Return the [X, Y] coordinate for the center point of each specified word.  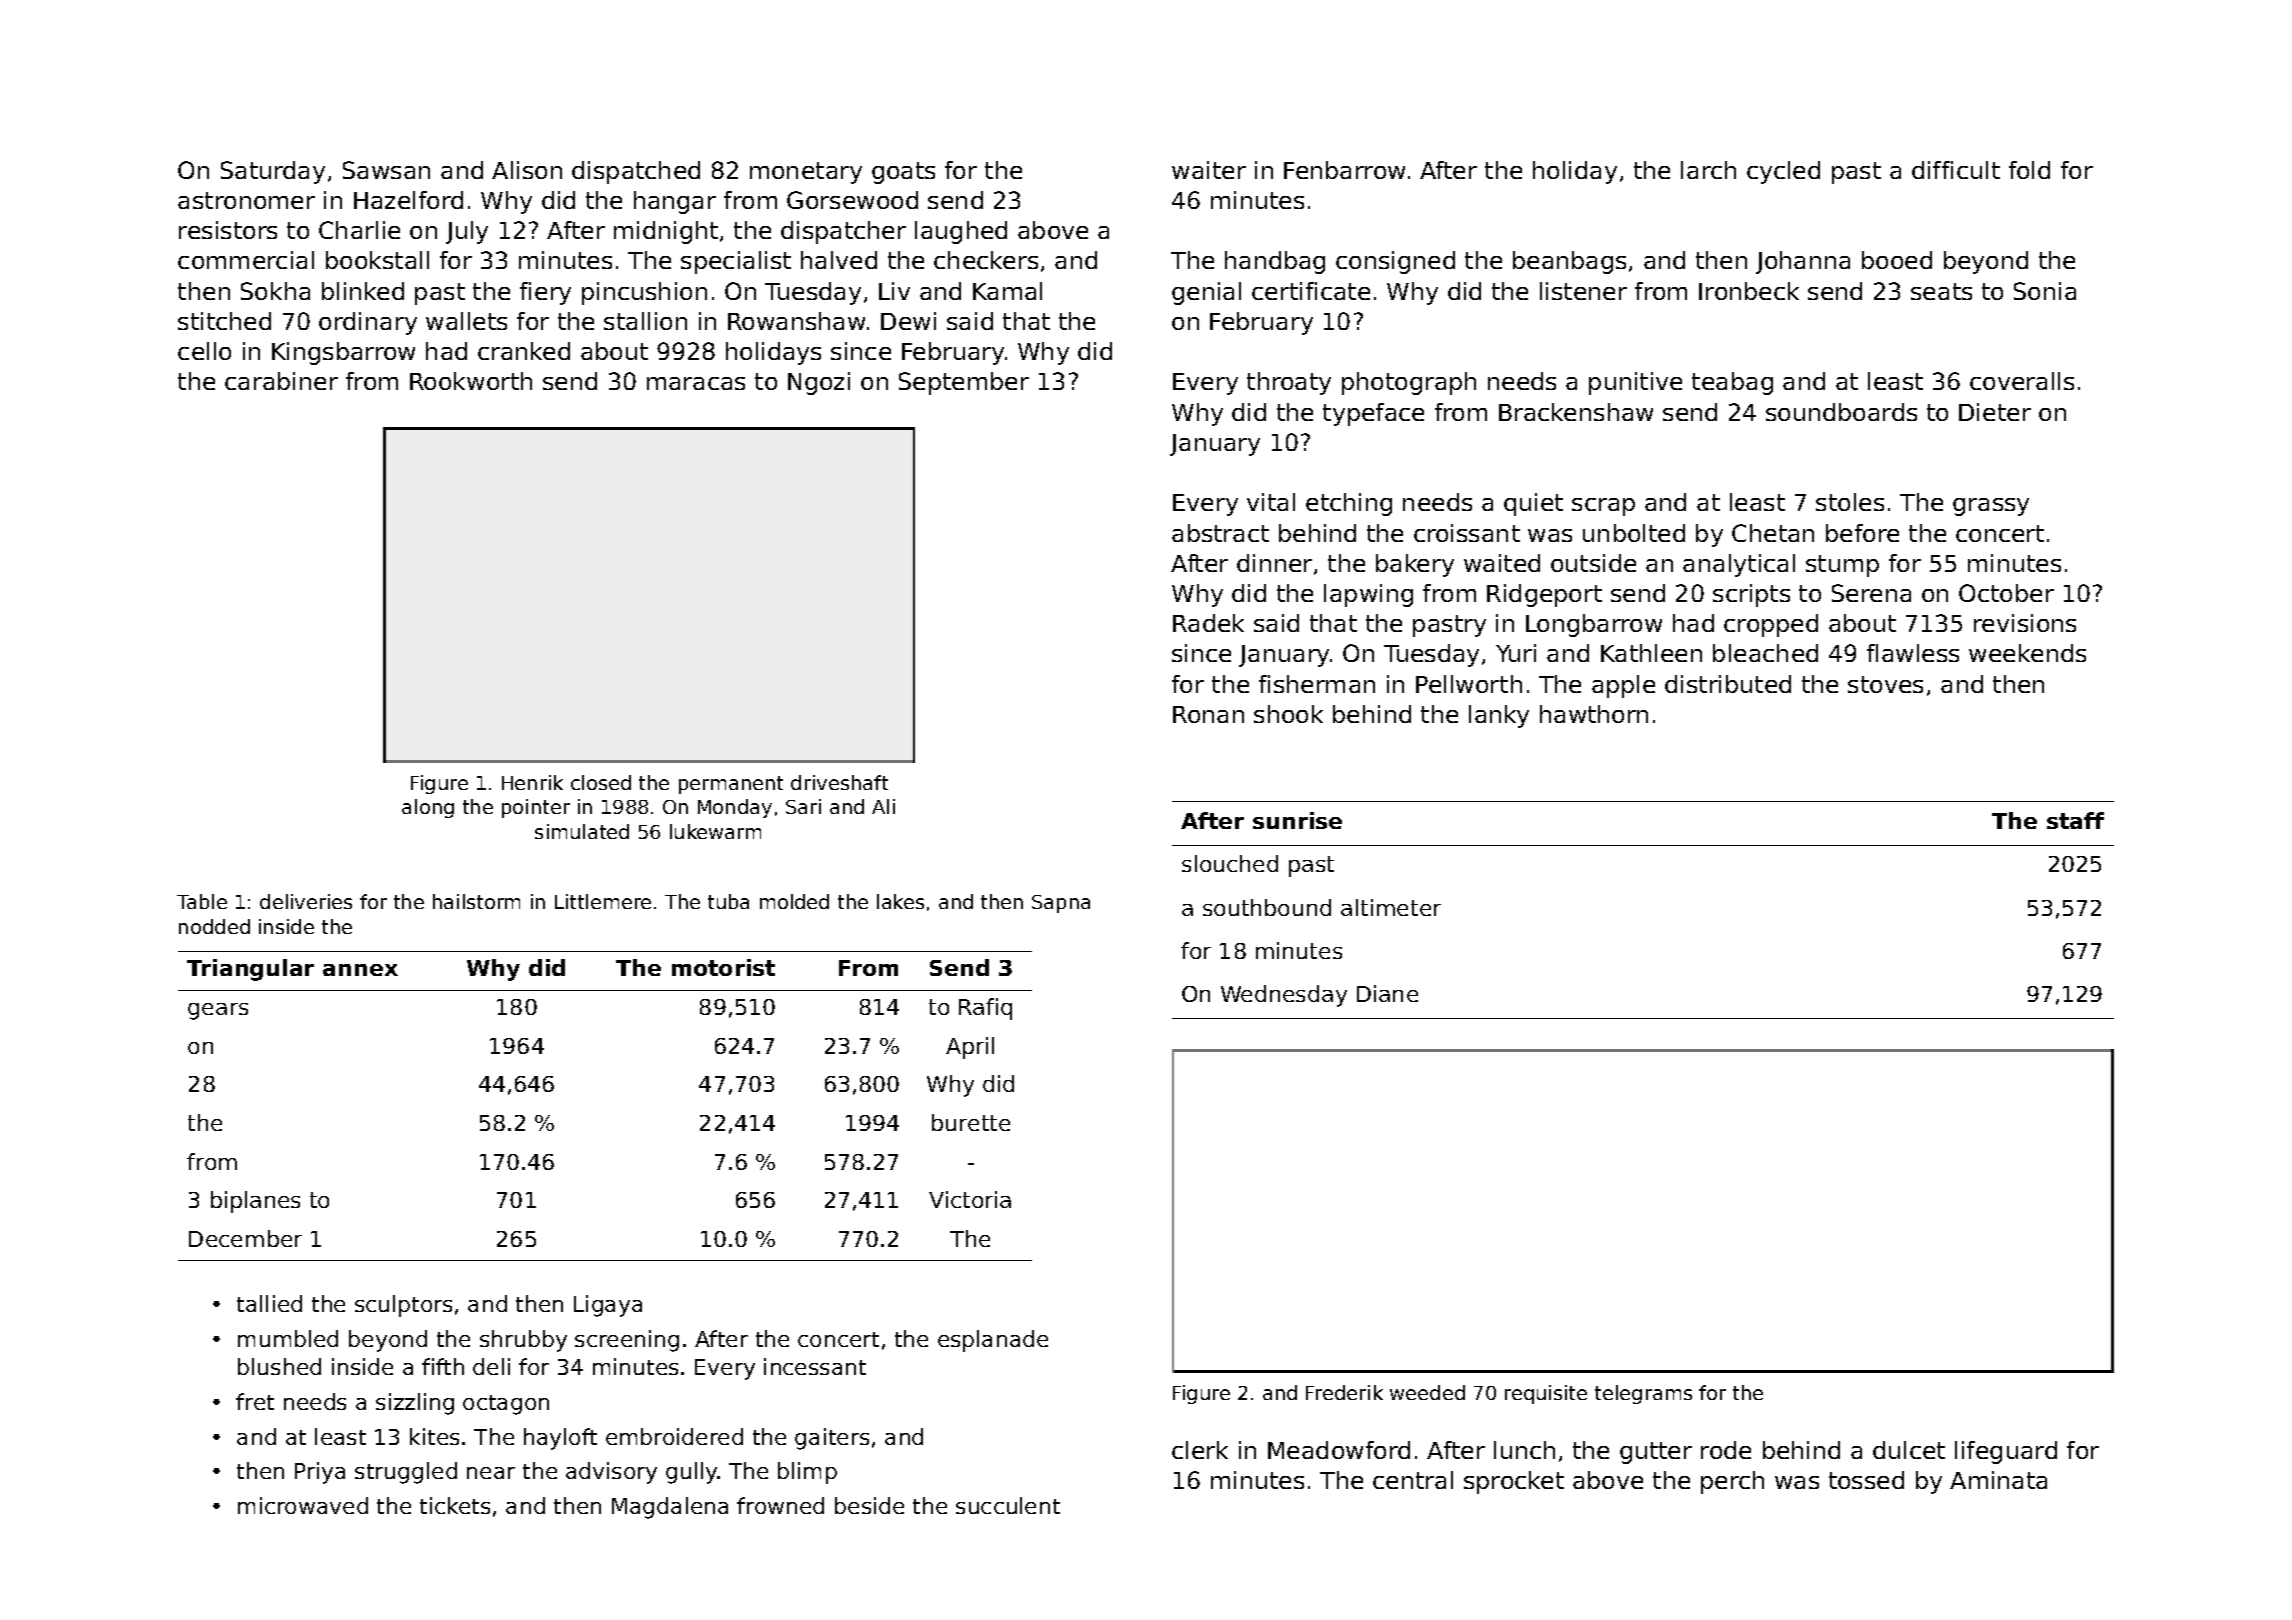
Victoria [970, 1199]
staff [2075, 820]
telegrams [1643, 1394]
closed [601, 782]
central [1413, 1480]
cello [204, 351]
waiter [1209, 170]
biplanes [255, 1202]
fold [2029, 170]
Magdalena [670, 1508]
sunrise [1297, 820]
